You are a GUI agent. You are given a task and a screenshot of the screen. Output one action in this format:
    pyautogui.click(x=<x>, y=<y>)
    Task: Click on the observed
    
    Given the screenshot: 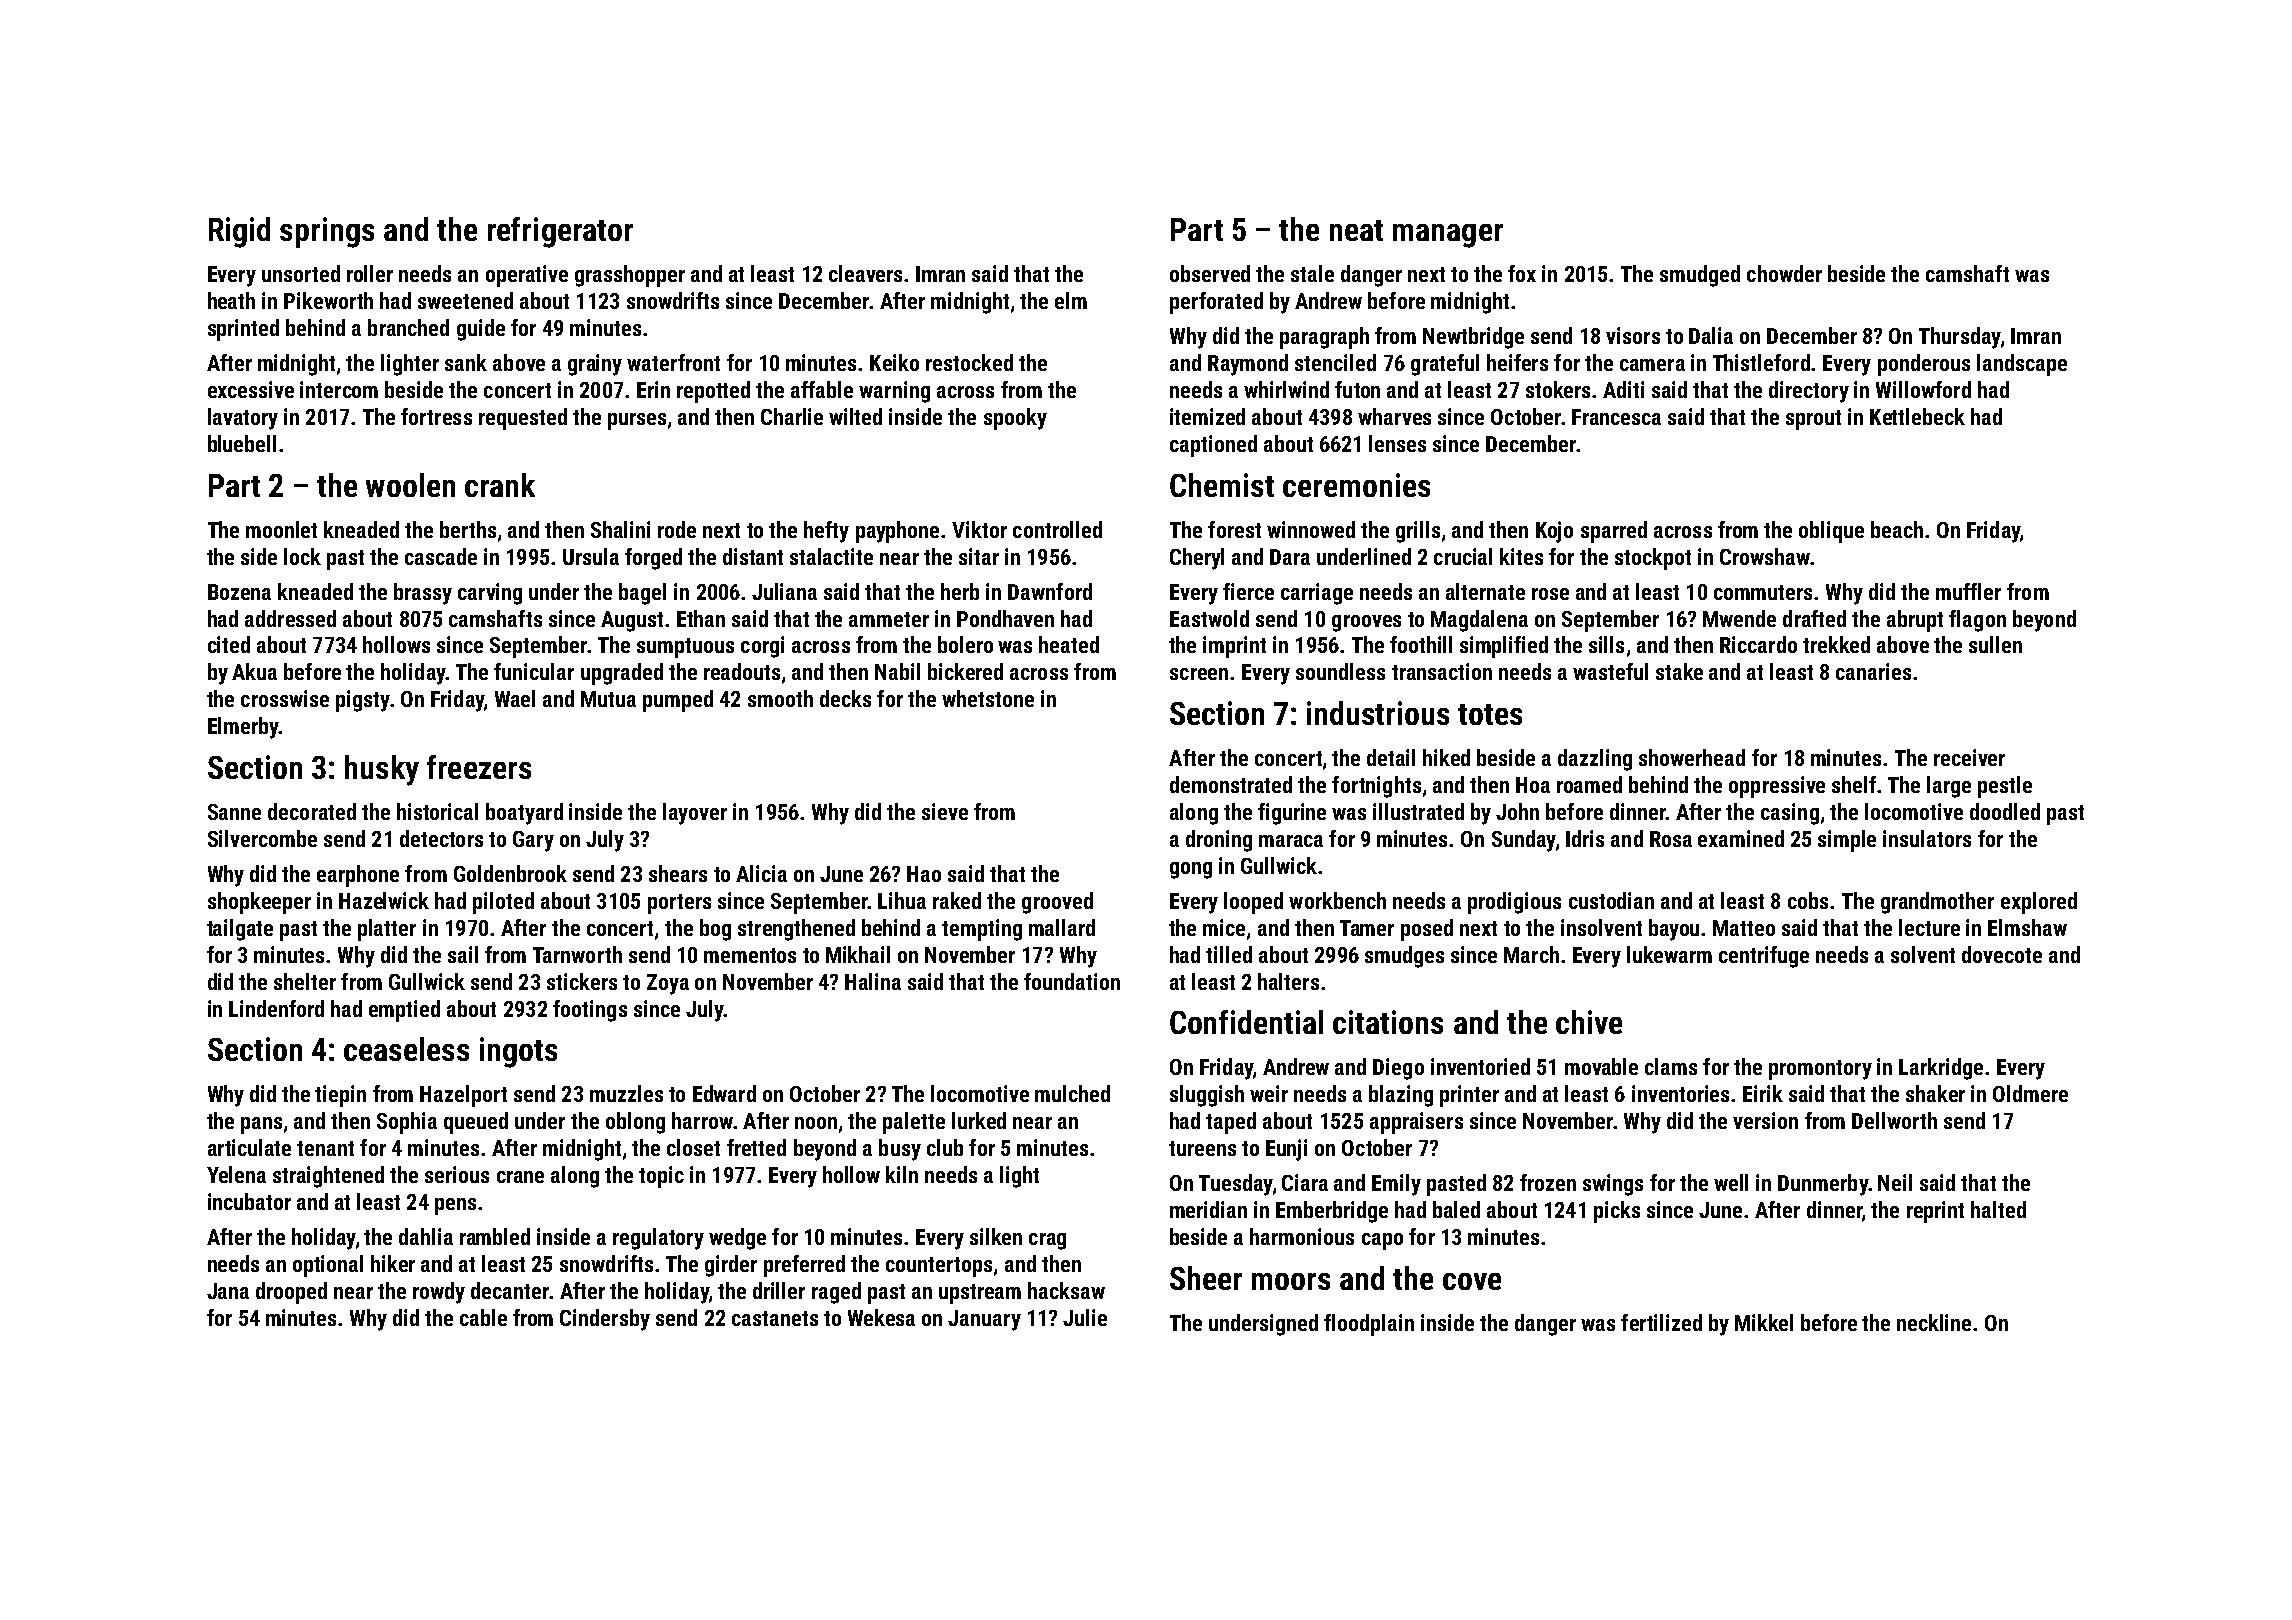 What is the action you would take?
    pyautogui.click(x=1210, y=273)
